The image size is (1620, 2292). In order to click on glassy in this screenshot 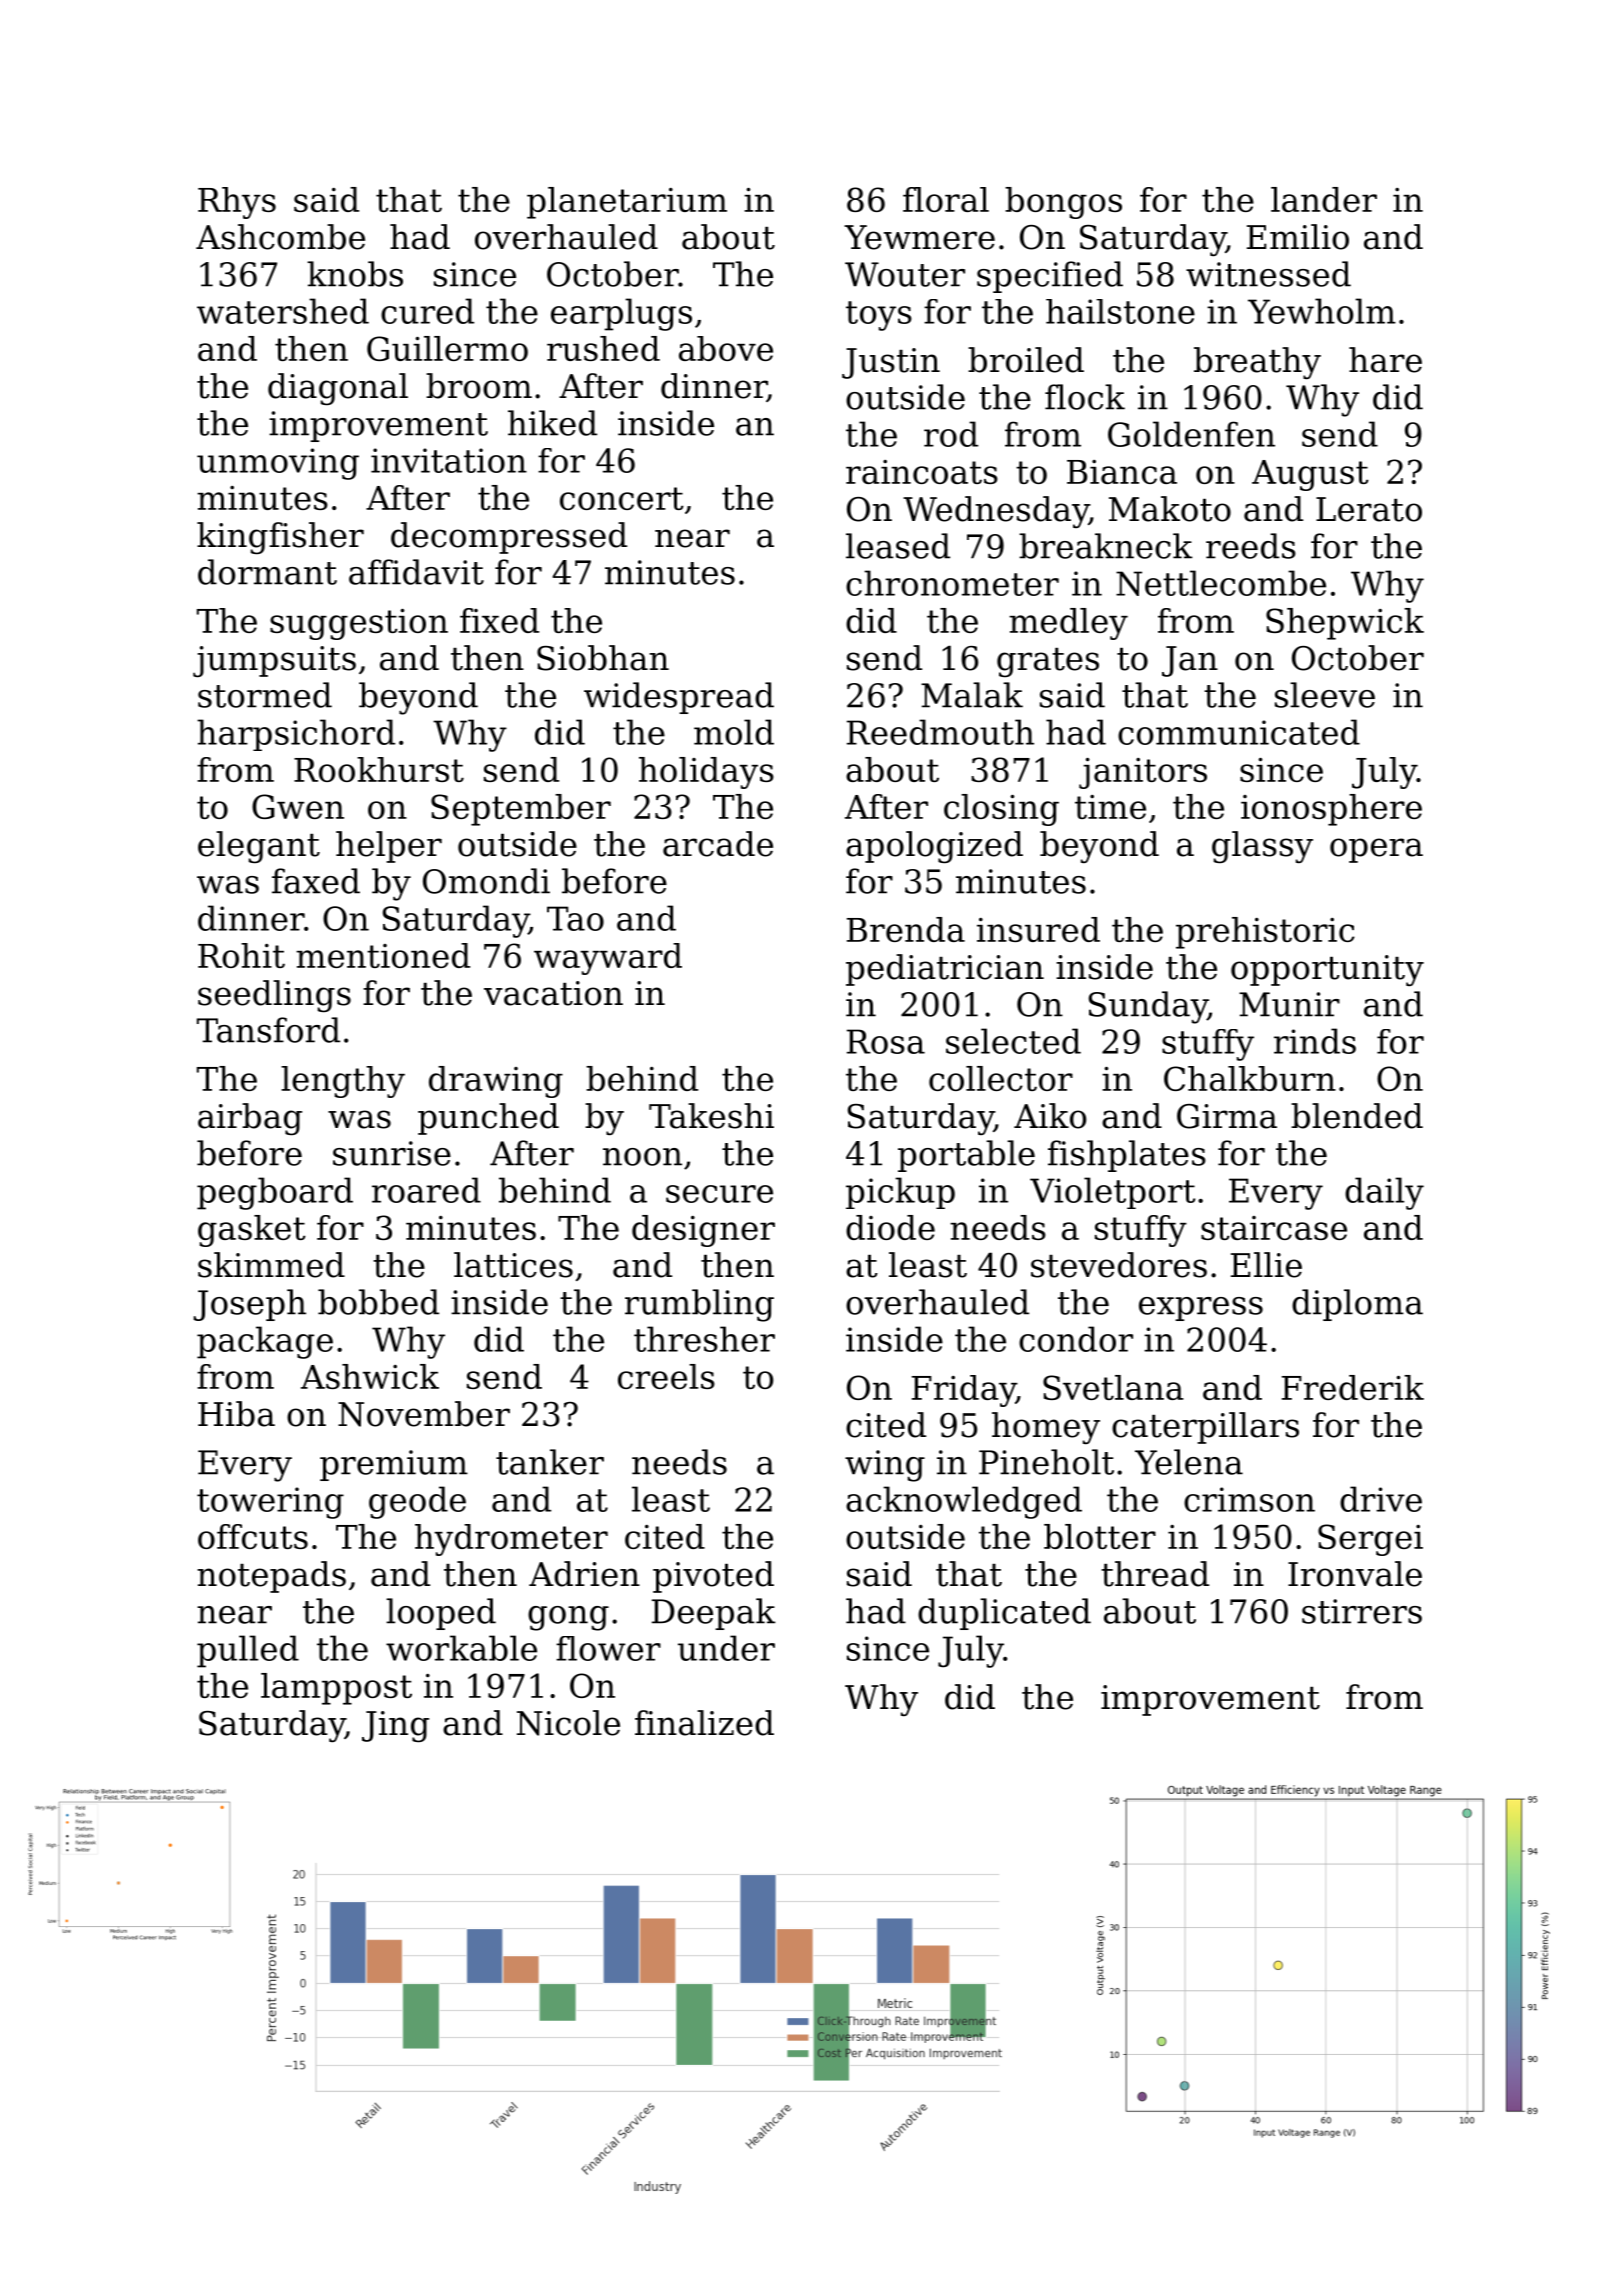, I will do `click(1262, 847)`.
